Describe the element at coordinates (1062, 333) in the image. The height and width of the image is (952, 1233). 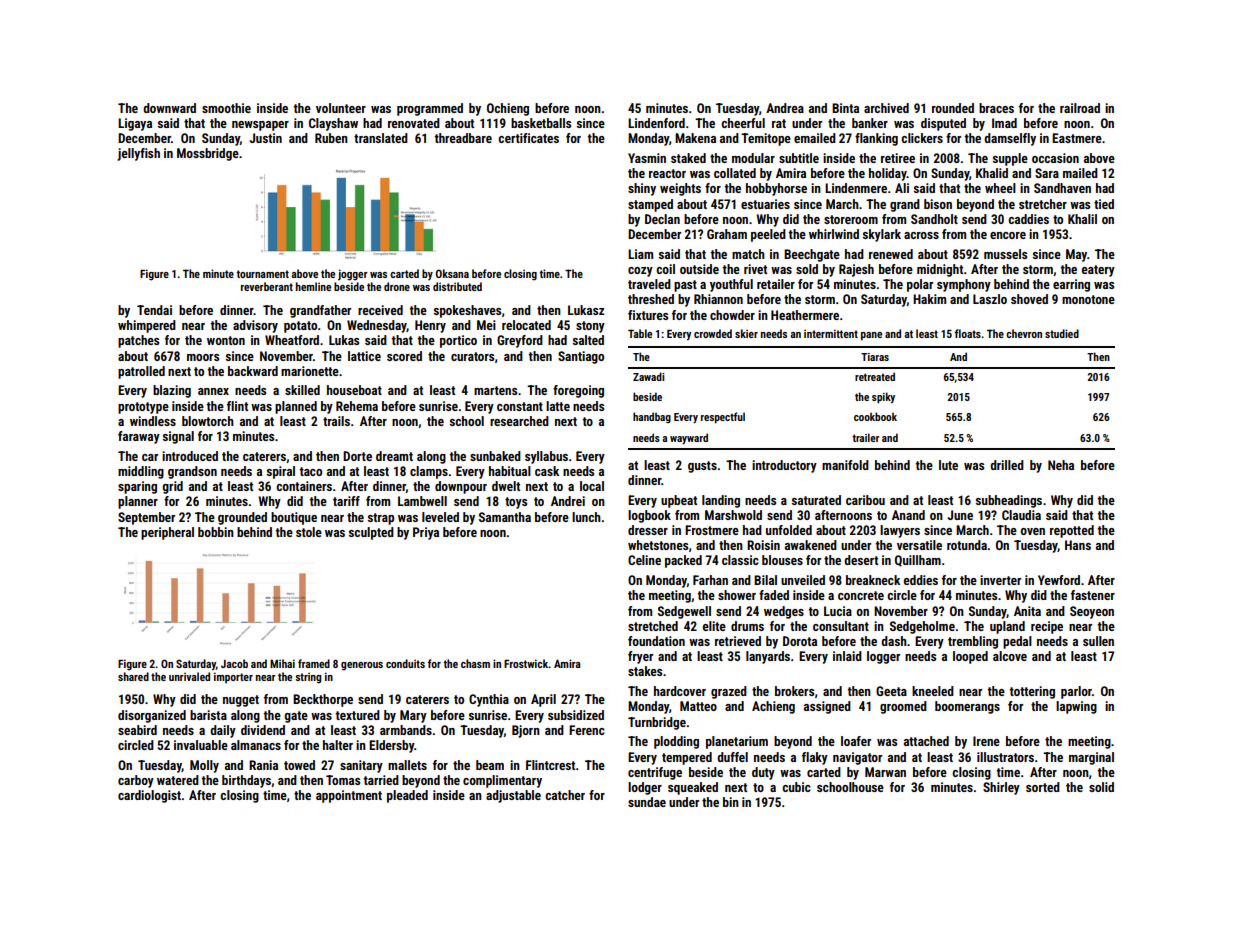
I see `studied` at that location.
